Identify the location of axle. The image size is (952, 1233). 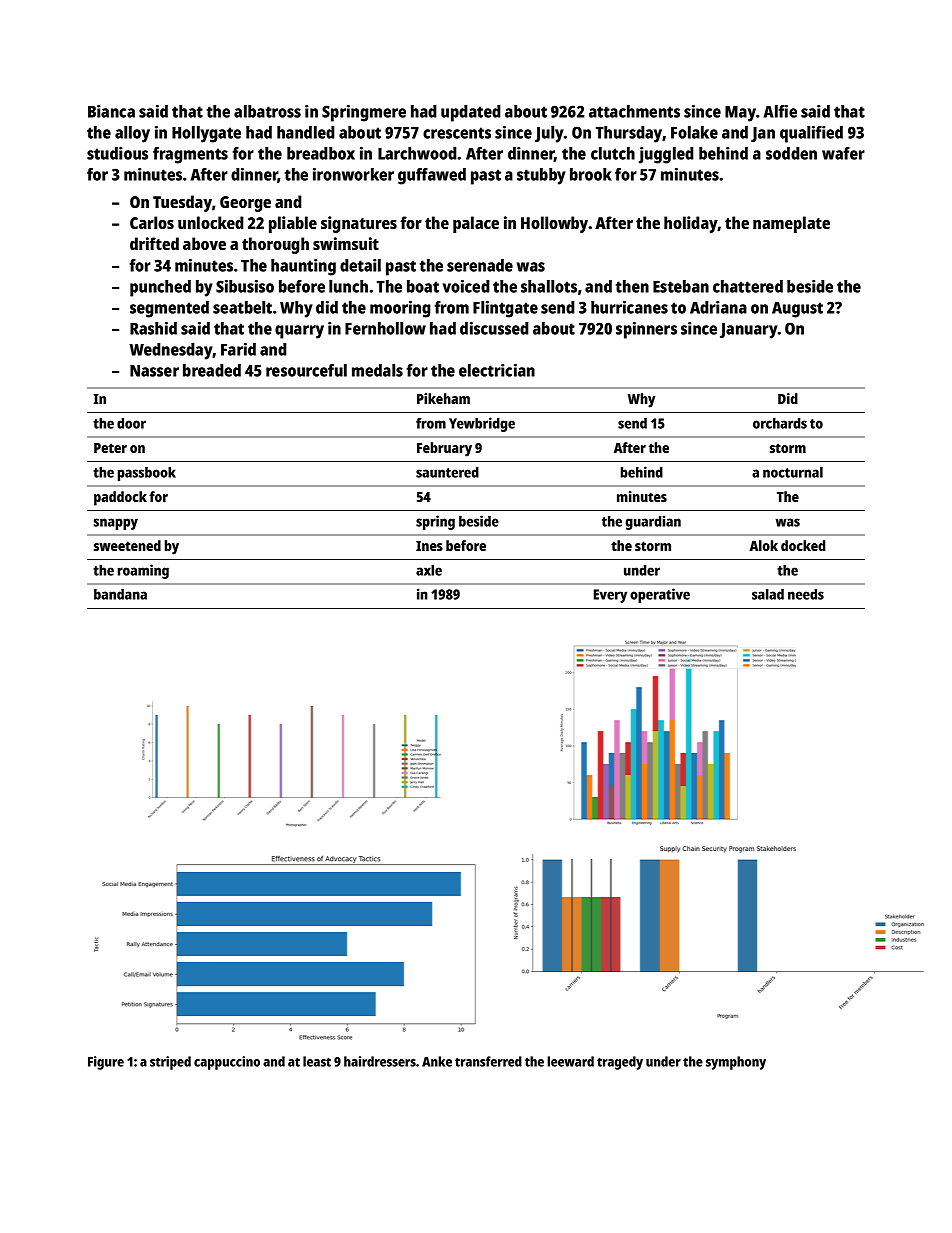
(429, 570).
